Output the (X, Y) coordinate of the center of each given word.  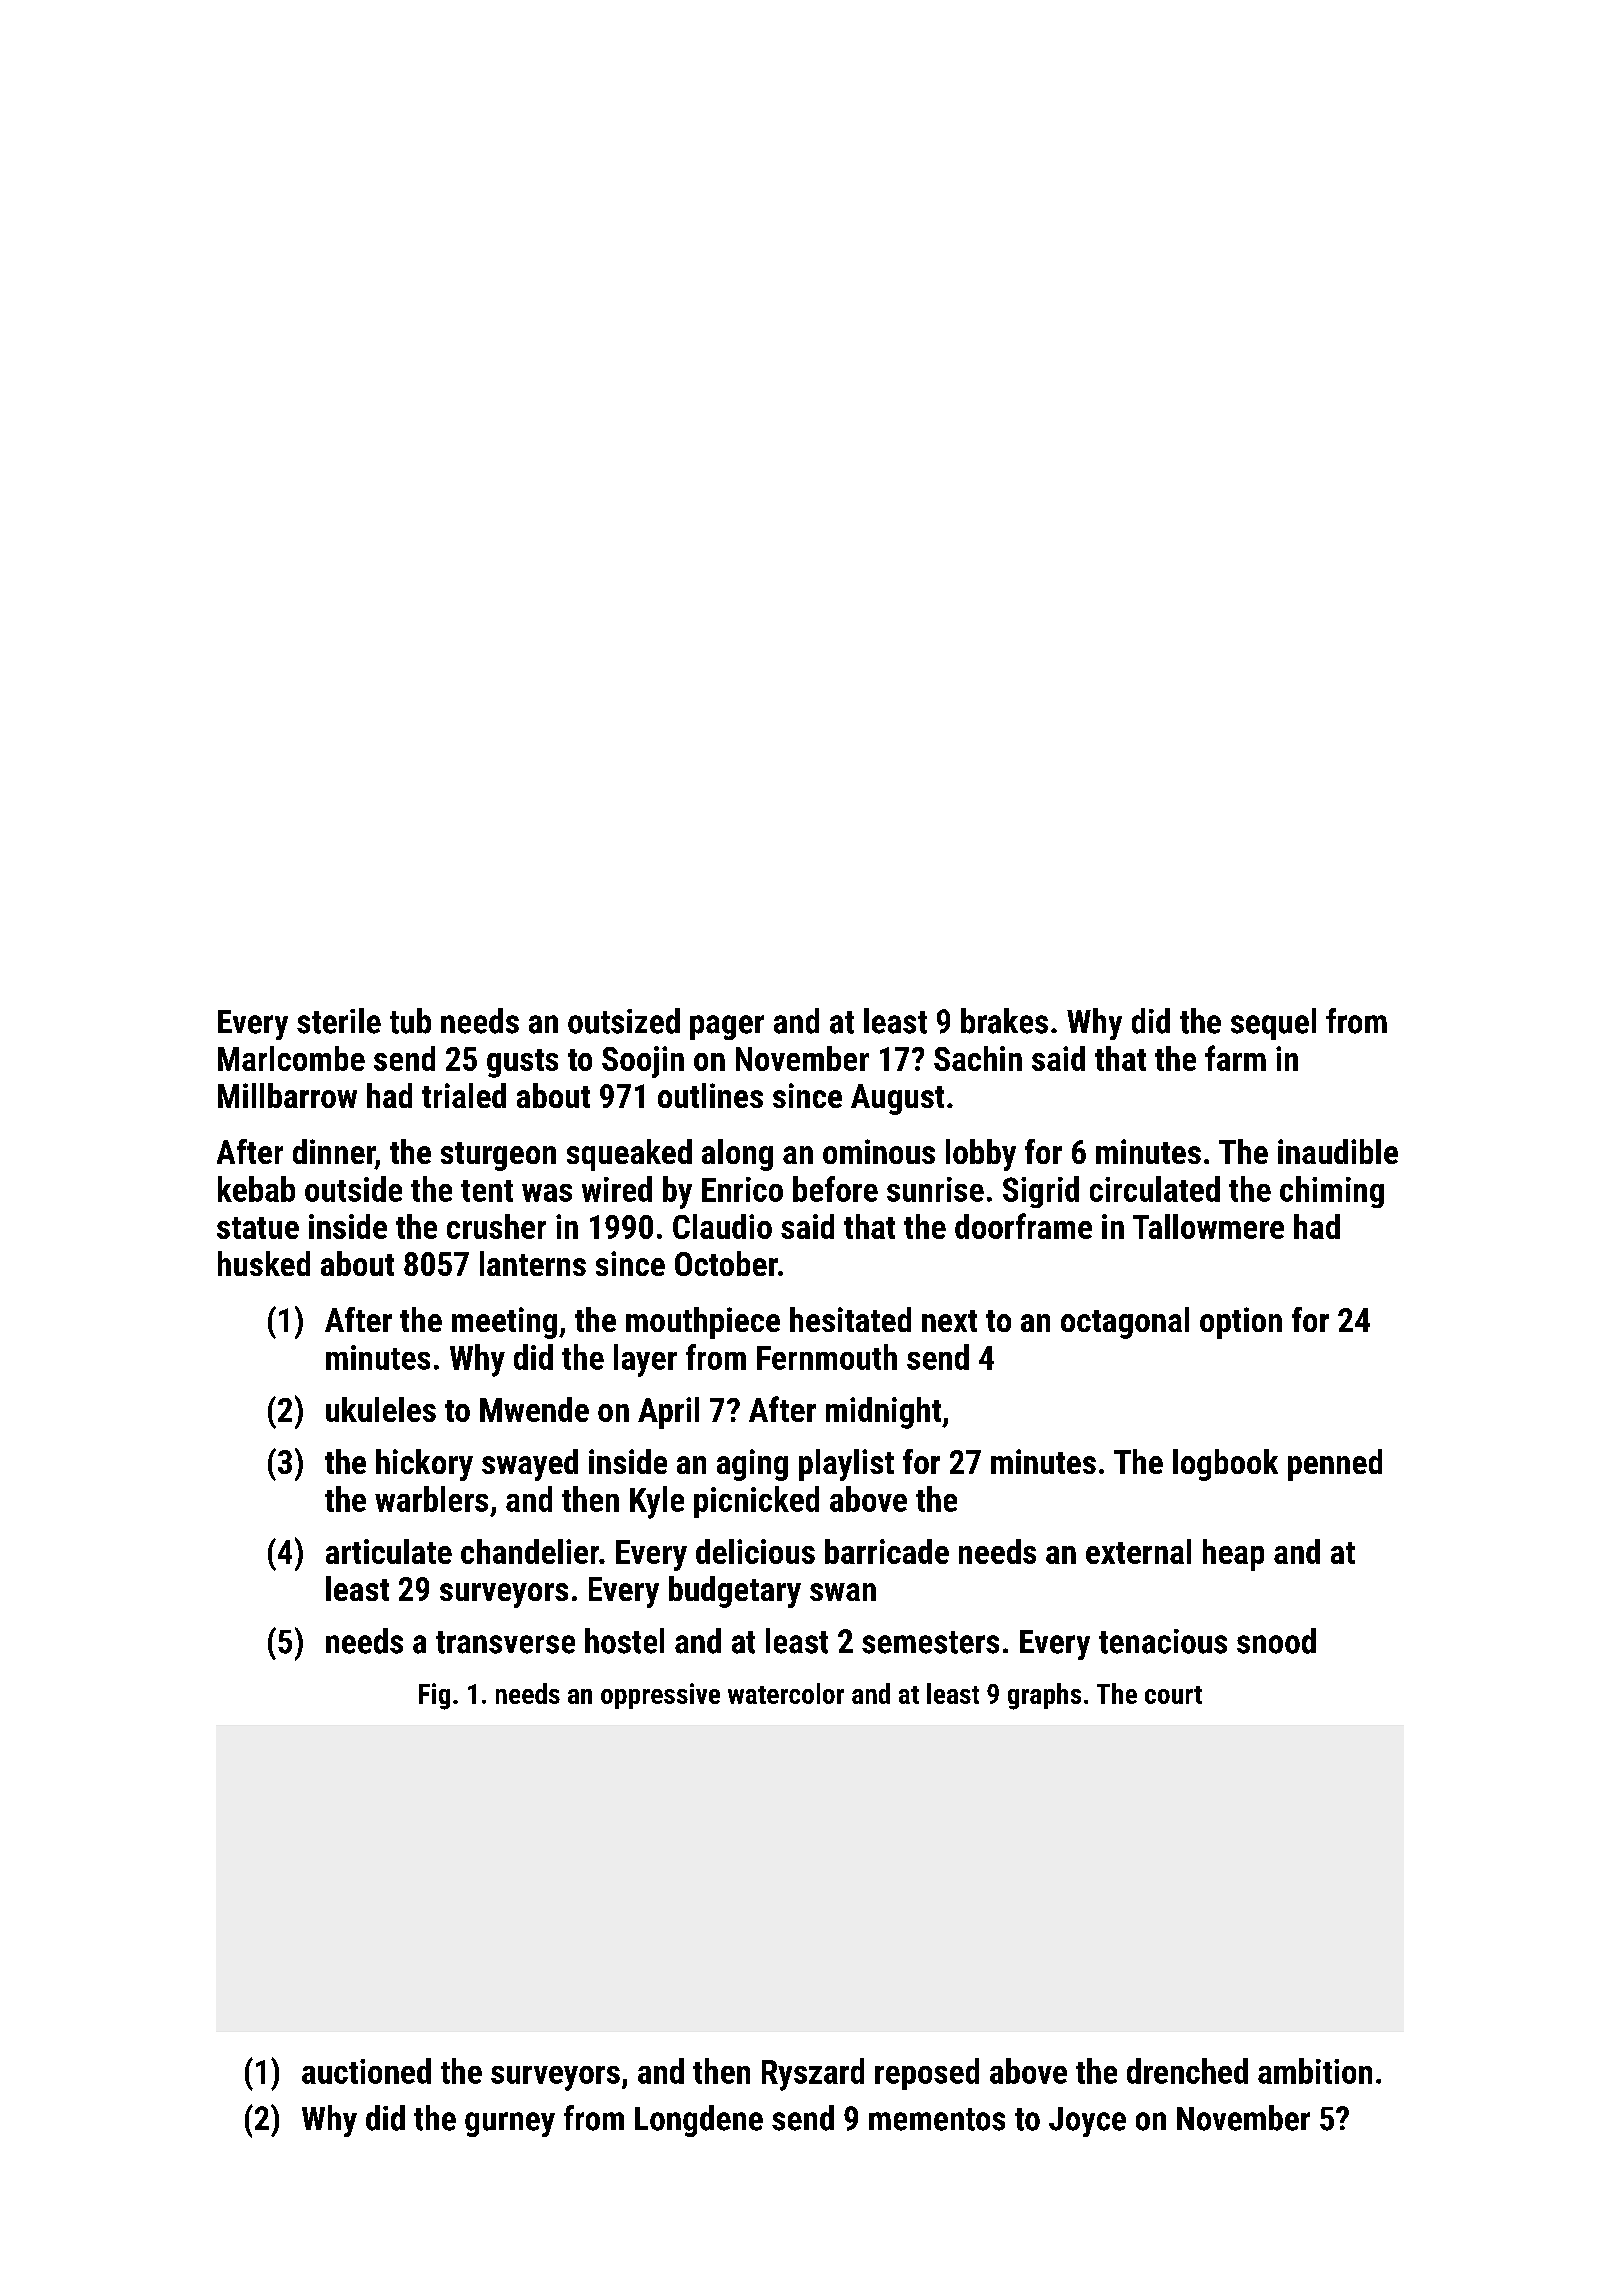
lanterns (533, 1263)
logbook (1225, 1465)
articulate (389, 1551)
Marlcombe (291, 1058)
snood (1276, 1641)
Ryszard (813, 2074)
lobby (981, 1155)
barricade (887, 1551)
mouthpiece (703, 1323)
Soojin (643, 1062)
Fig (434, 1696)
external (1138, 1551)
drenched (1187, 2071)
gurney (510, 2124)
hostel (624, 1641)
